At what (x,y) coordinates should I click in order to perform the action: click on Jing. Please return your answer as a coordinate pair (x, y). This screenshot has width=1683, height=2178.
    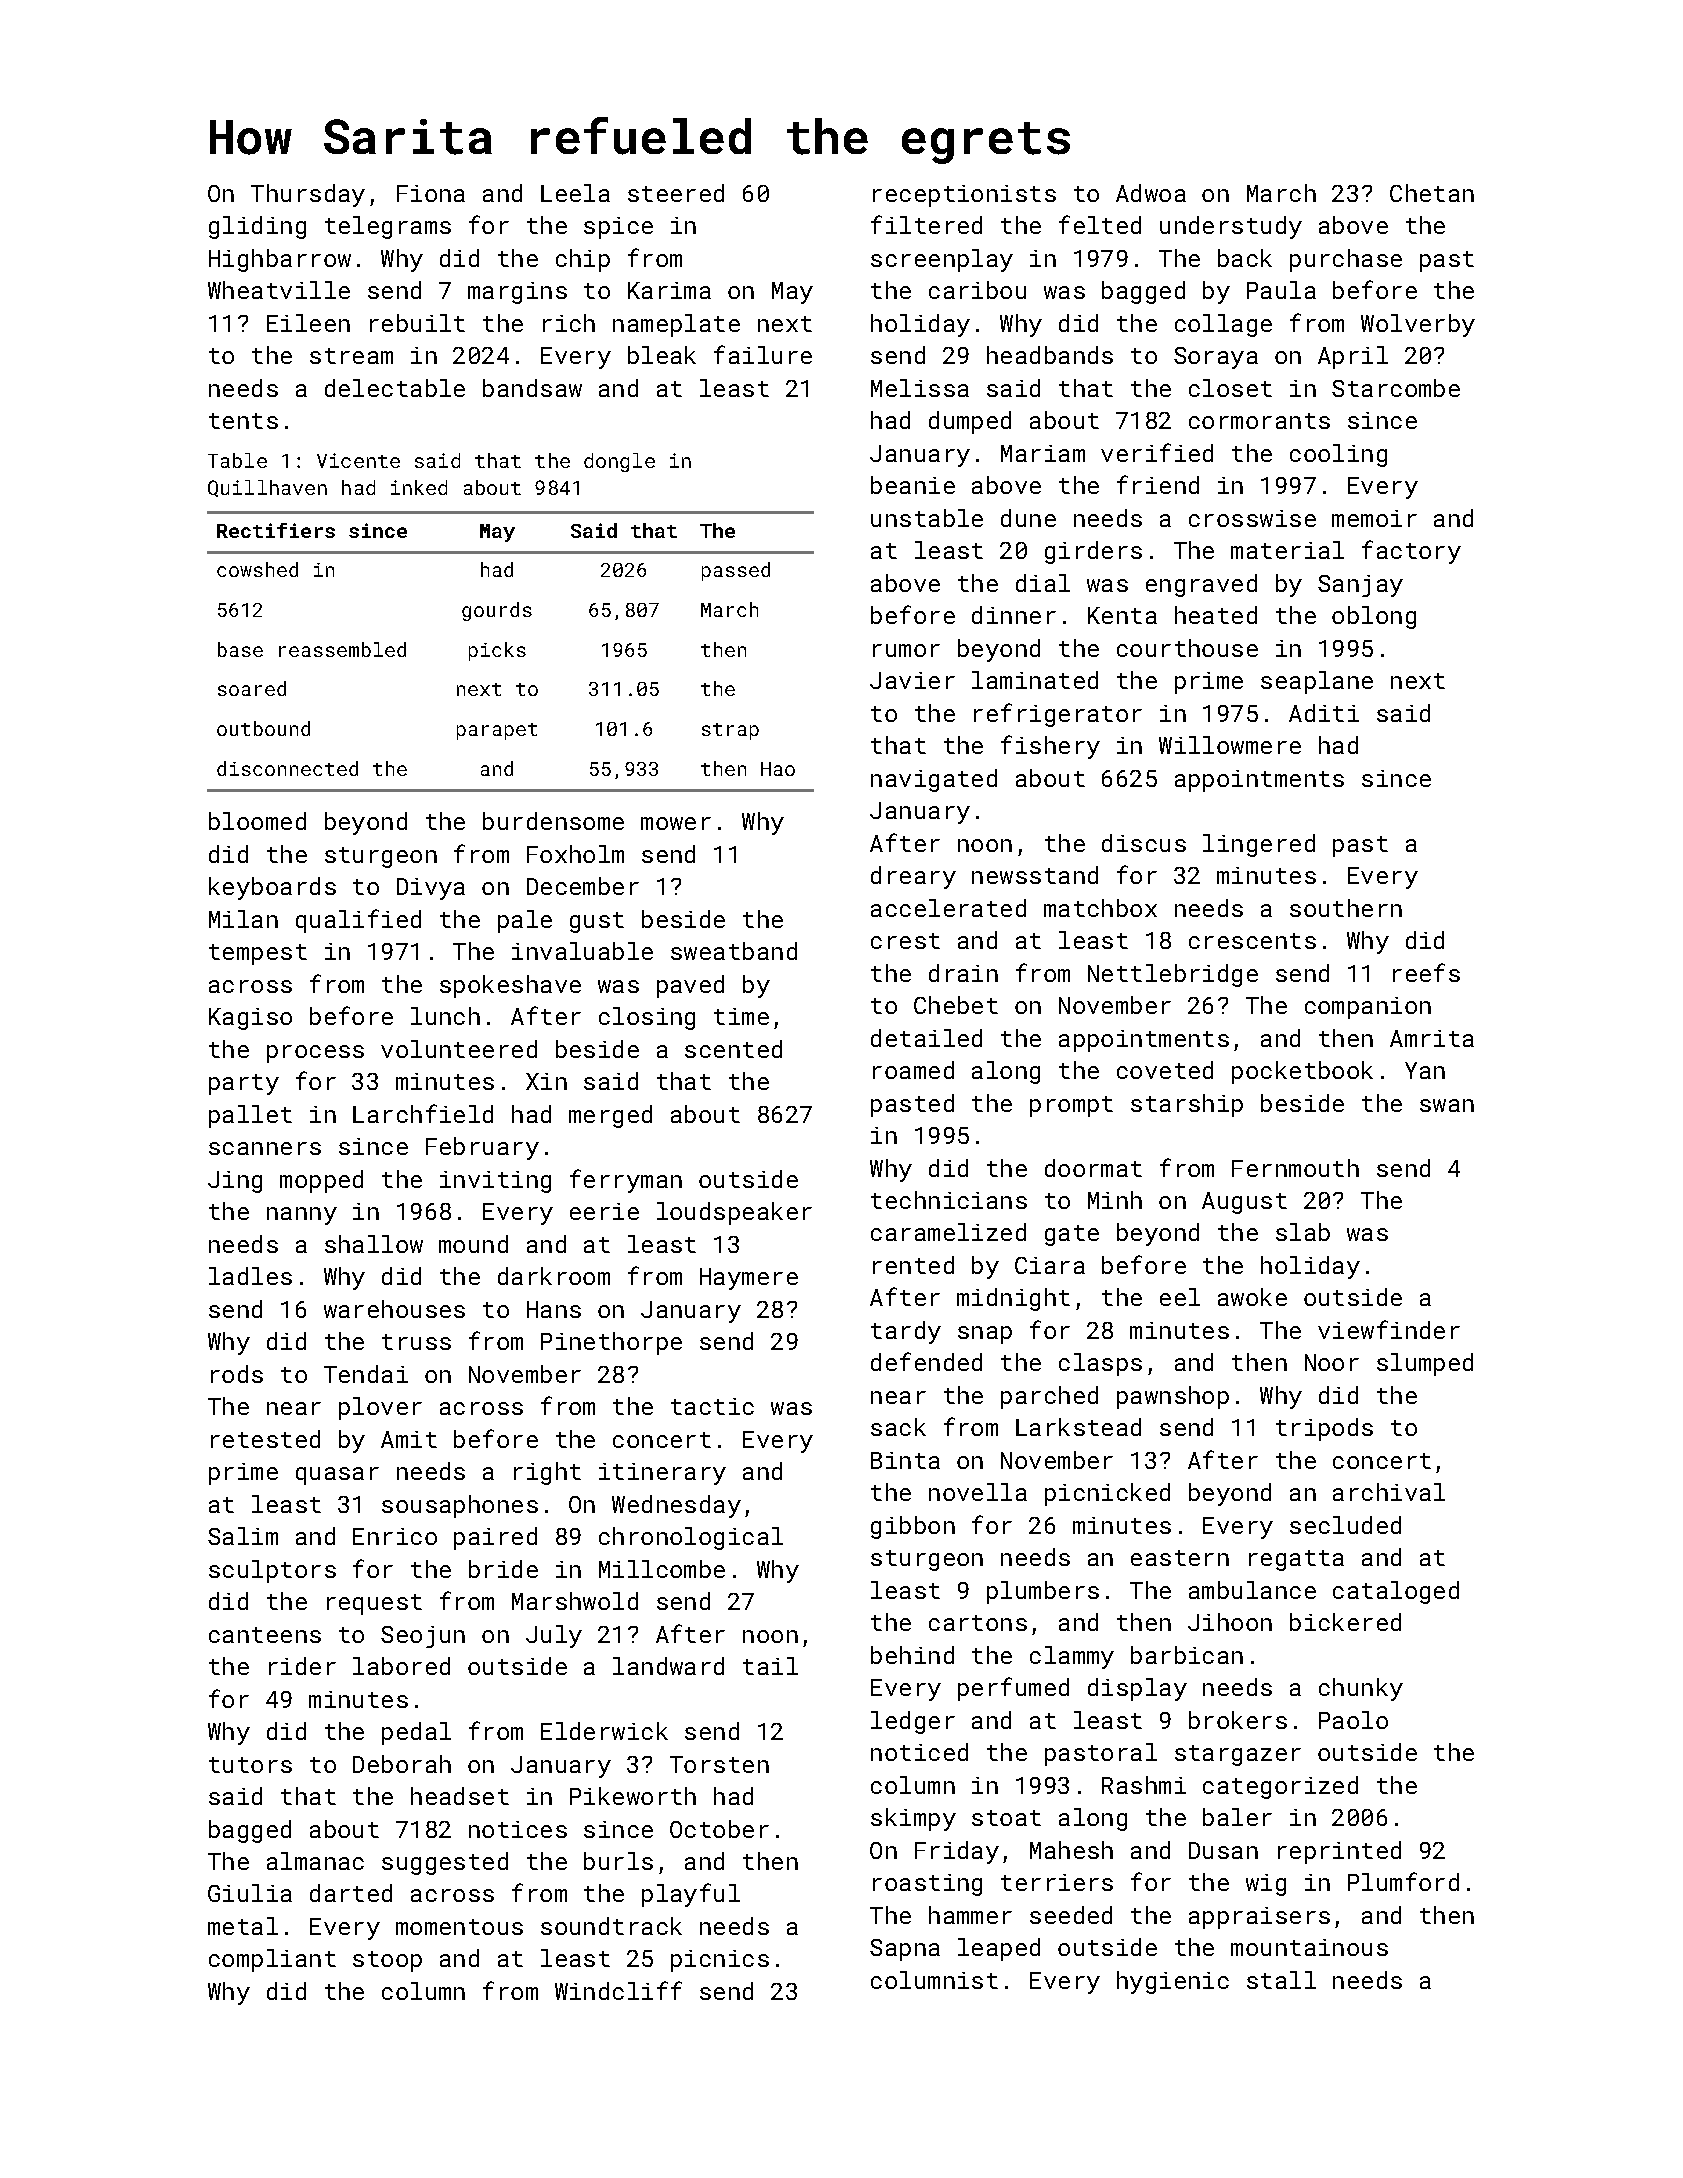
    Looking at the image, I should click on (235, 1182).
